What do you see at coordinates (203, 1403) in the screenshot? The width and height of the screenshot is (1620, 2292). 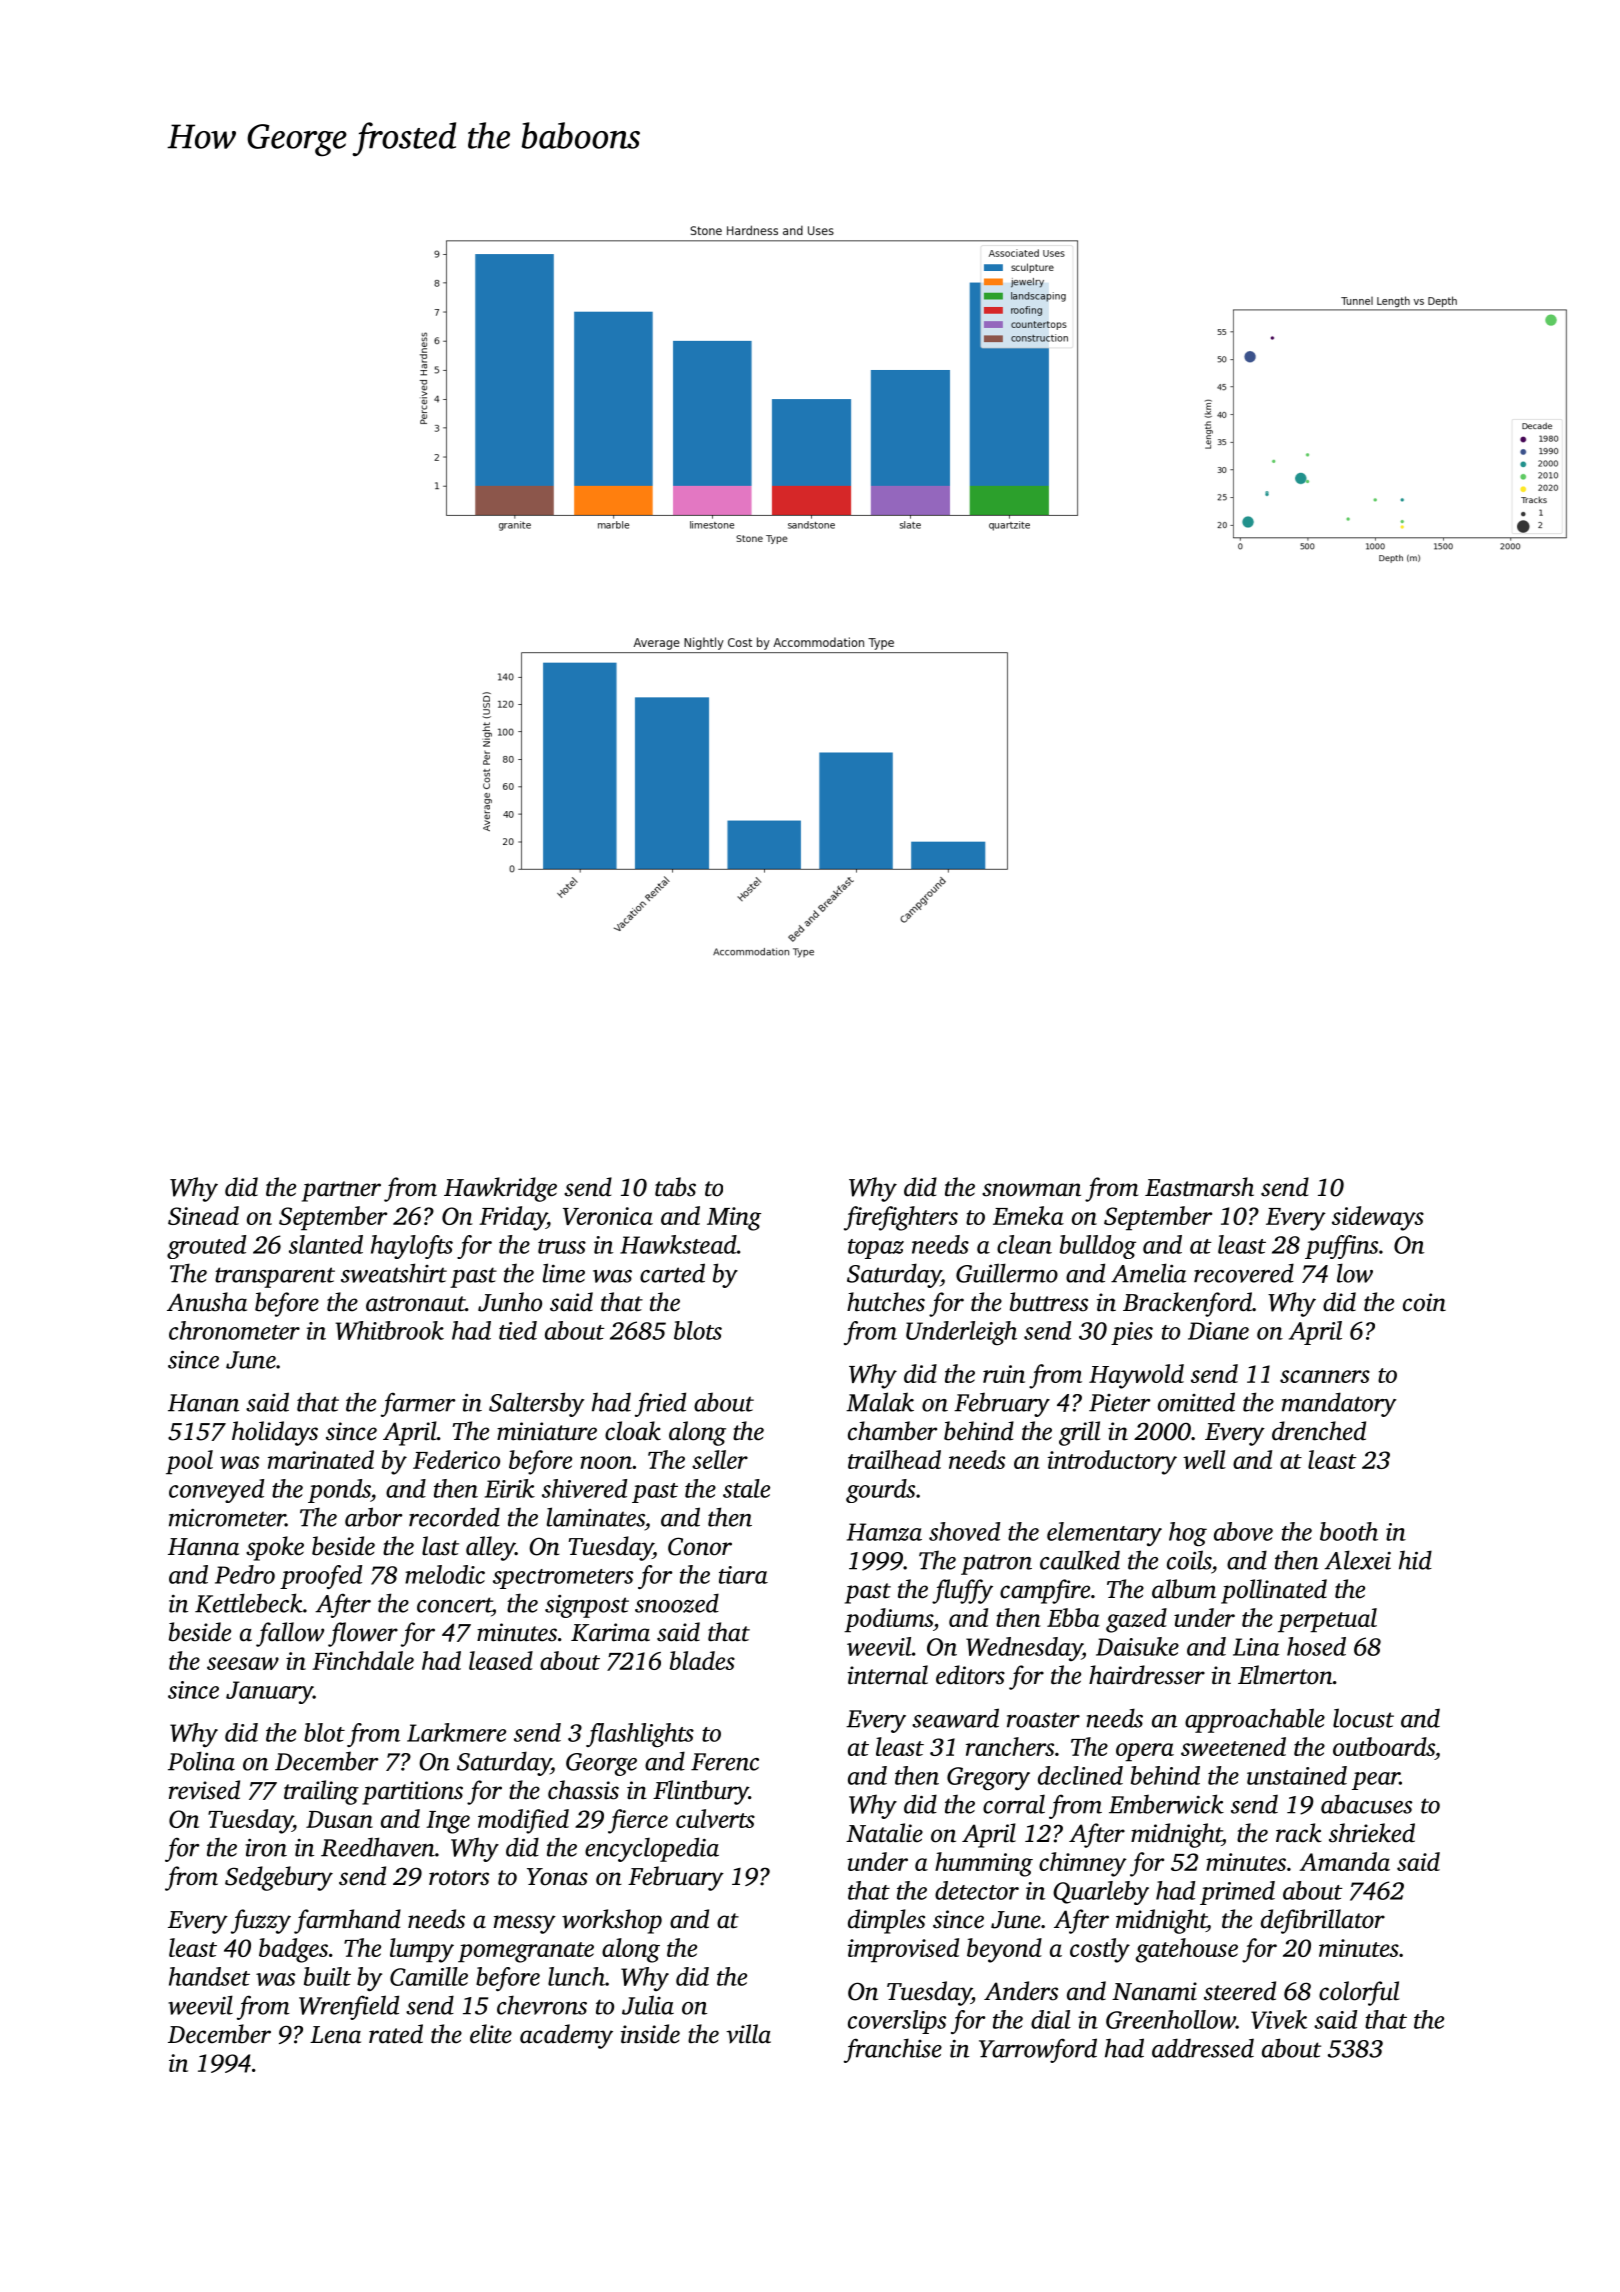 I see `Hanan` at bounding box center [203, 1403].
